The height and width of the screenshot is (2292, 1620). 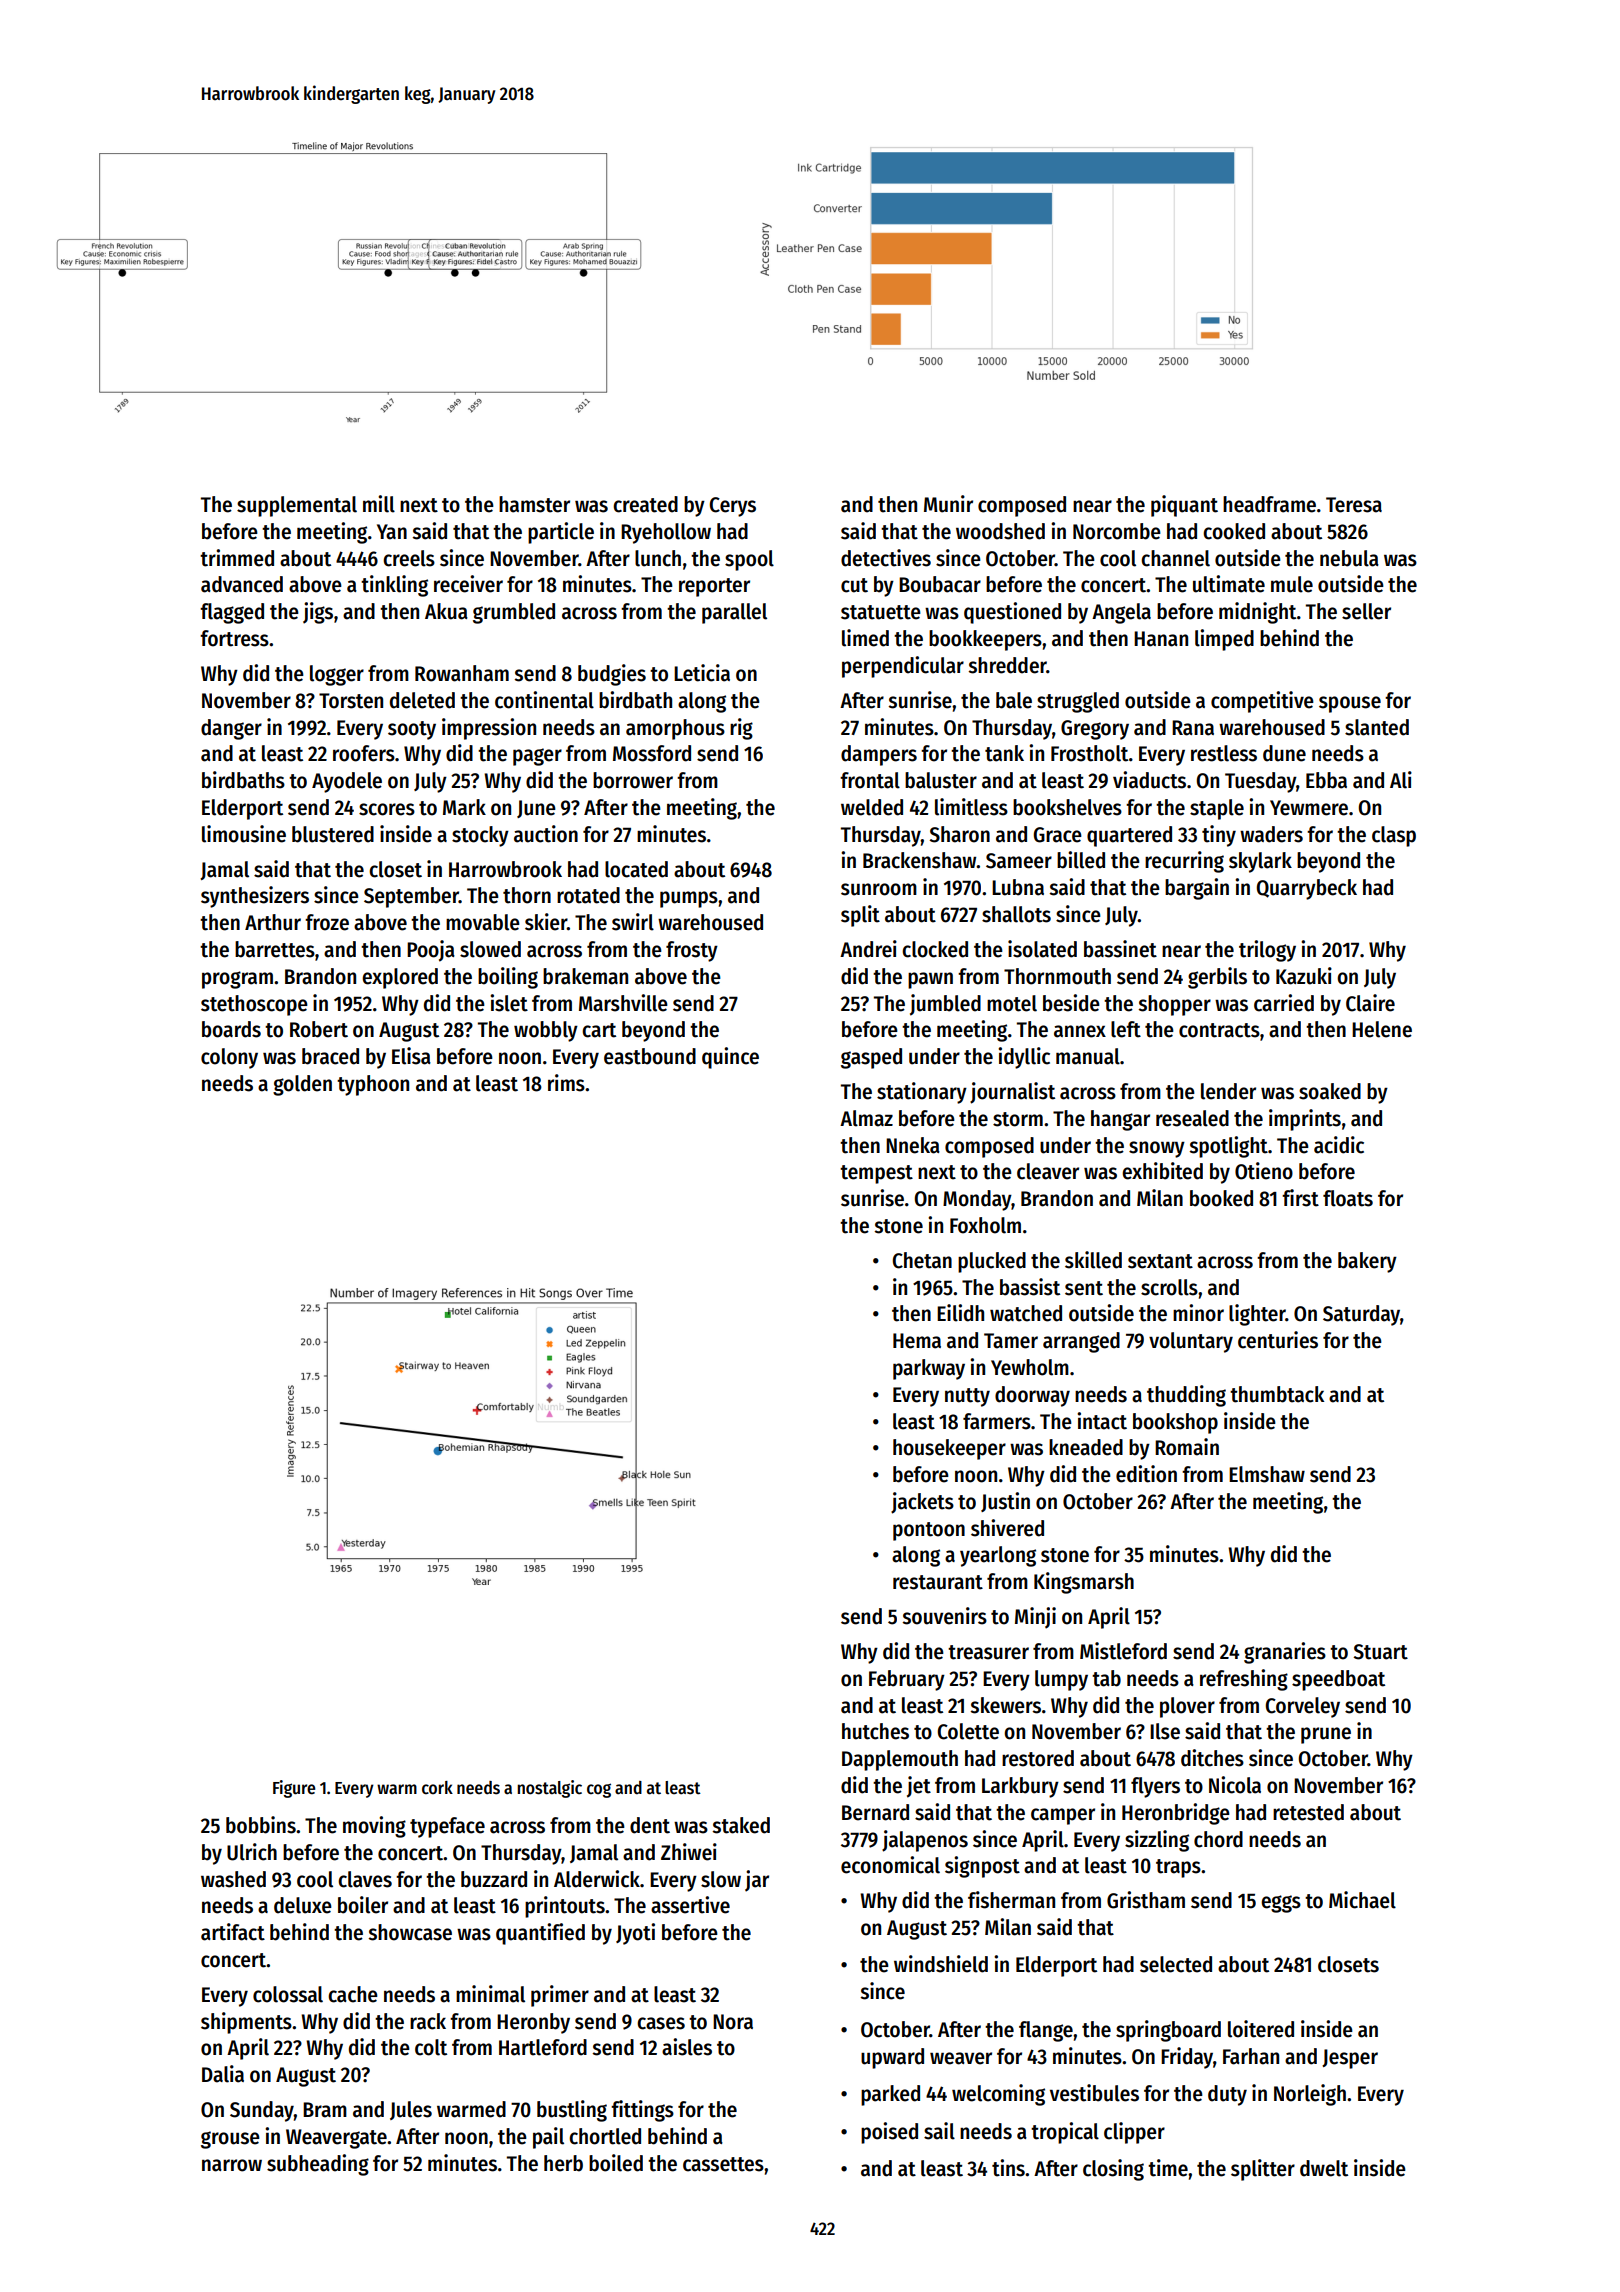 I want to click on budgies, so click(x=612, y=675).
